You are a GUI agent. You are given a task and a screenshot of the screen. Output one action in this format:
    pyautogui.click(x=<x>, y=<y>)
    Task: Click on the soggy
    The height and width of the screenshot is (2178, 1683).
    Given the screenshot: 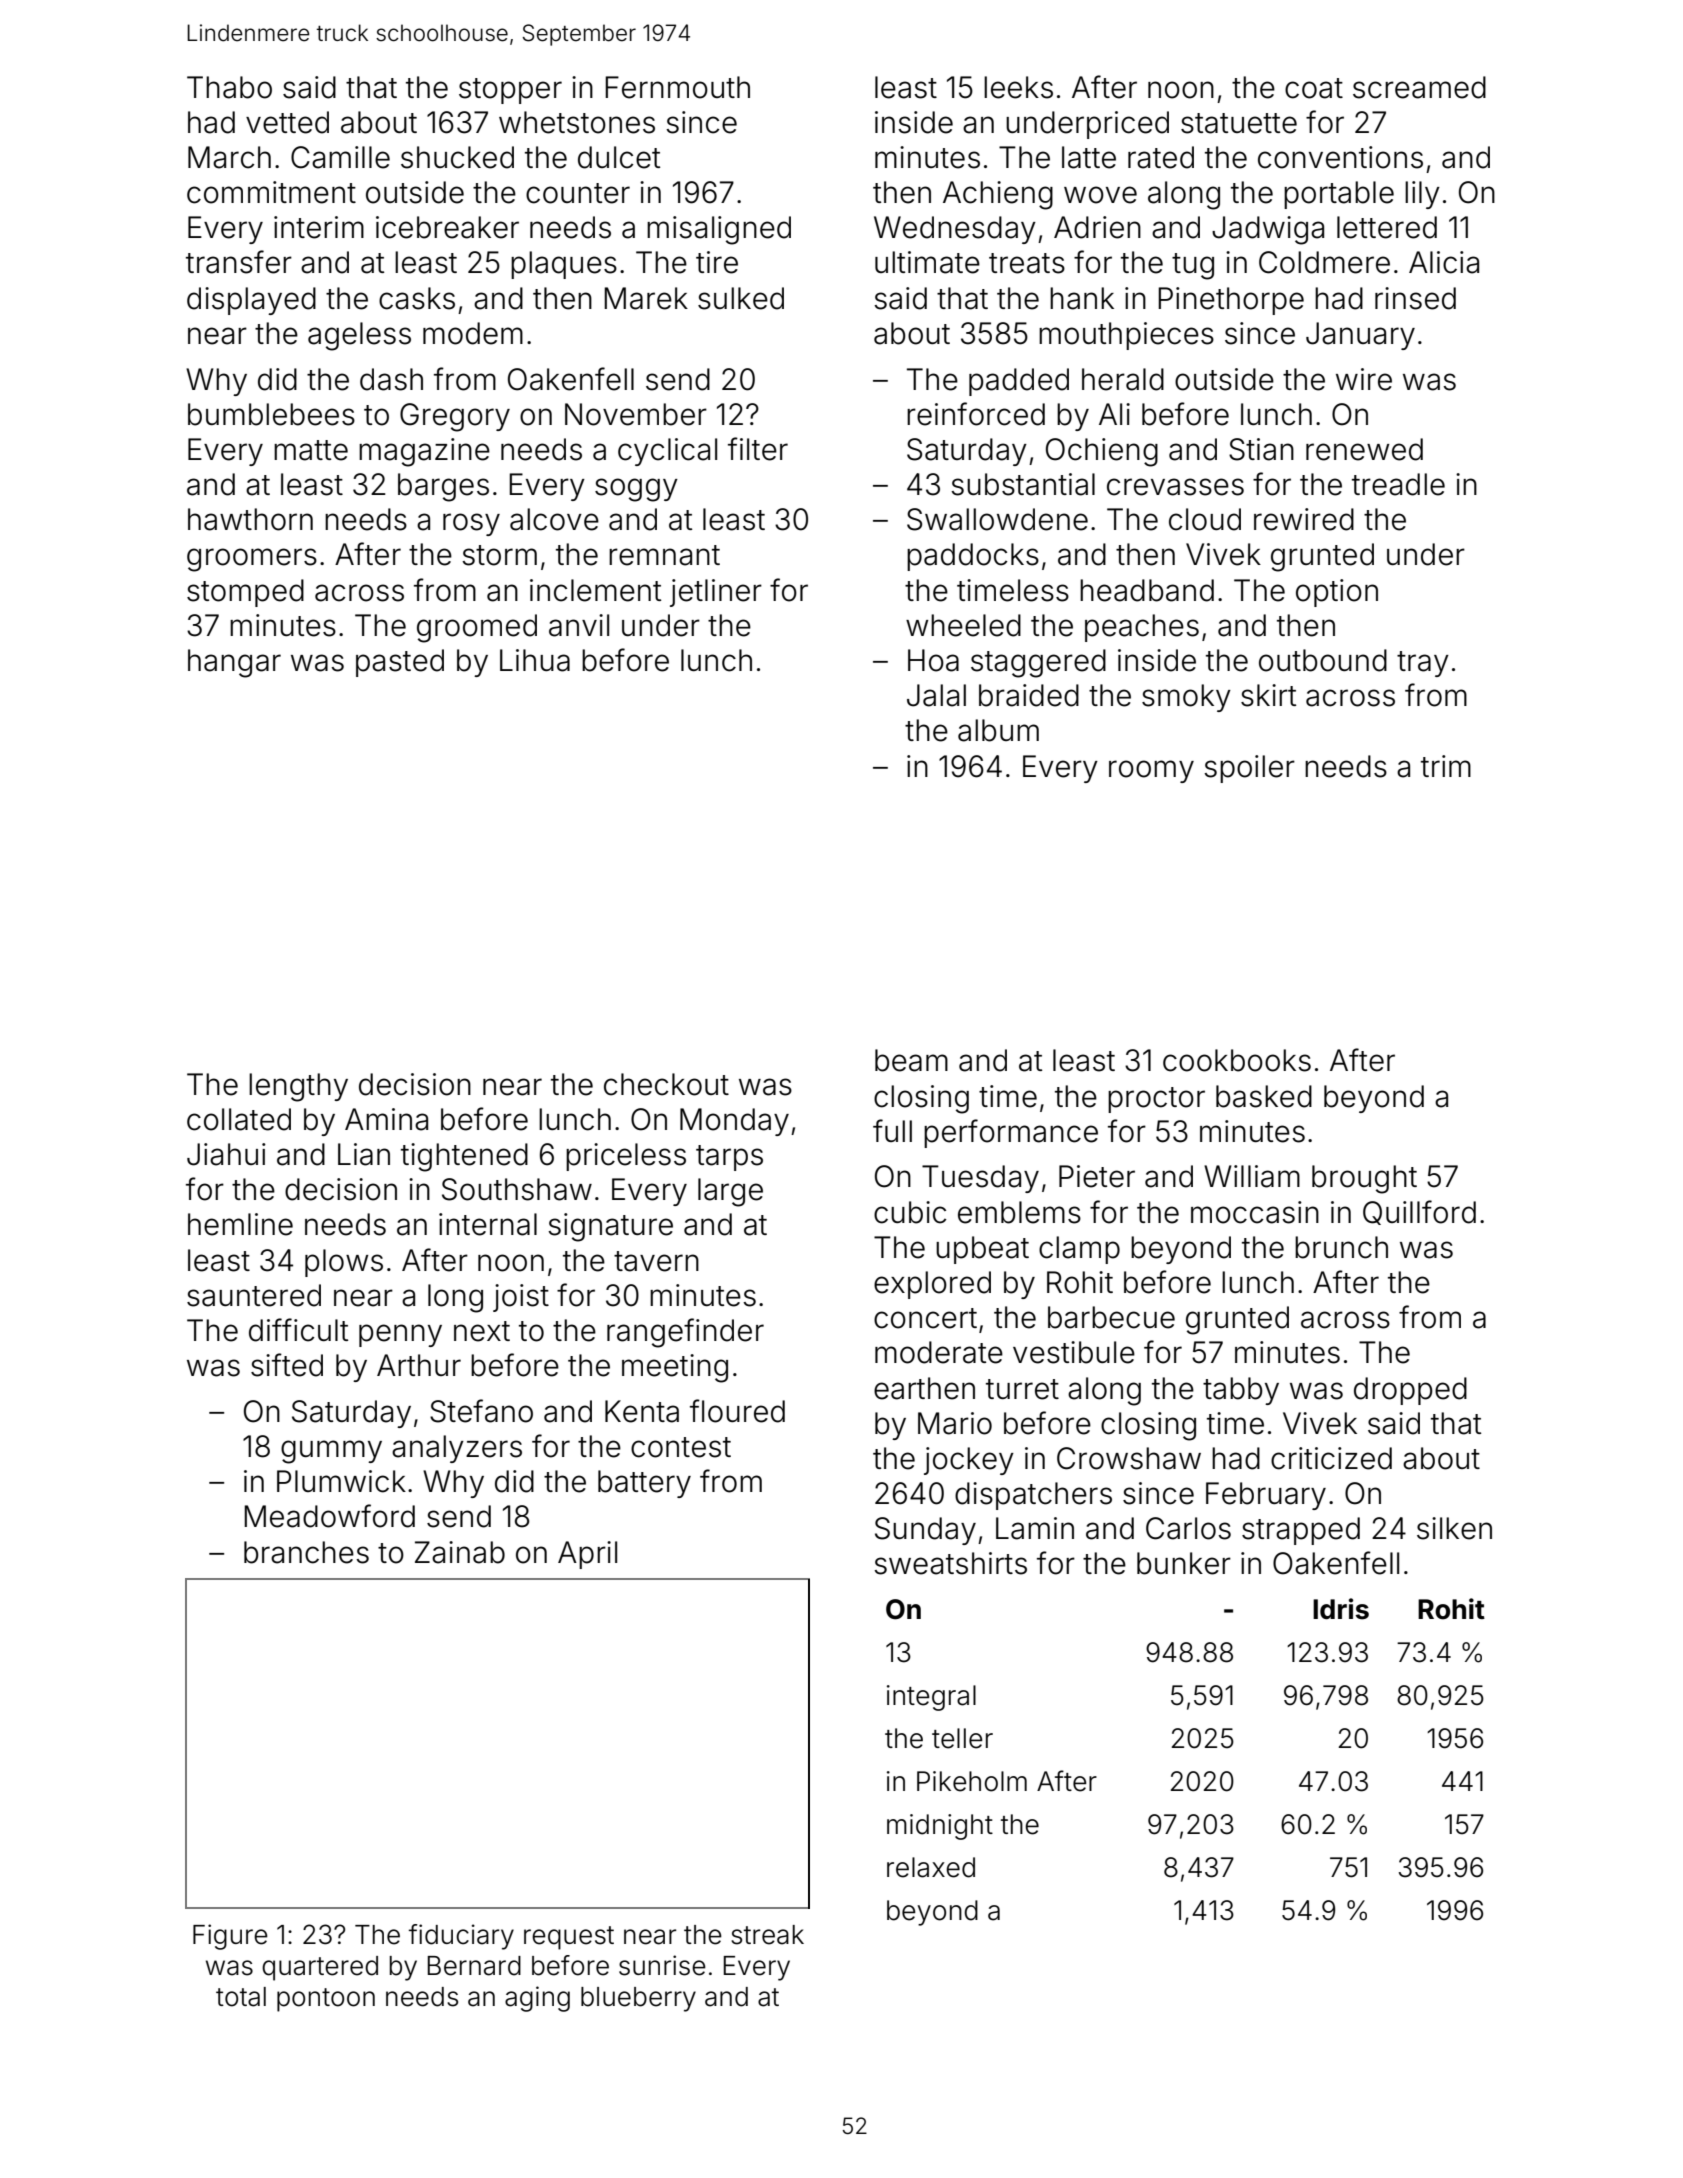 What is the action you would take?
    pyautogui.click(x=636, y=490)
